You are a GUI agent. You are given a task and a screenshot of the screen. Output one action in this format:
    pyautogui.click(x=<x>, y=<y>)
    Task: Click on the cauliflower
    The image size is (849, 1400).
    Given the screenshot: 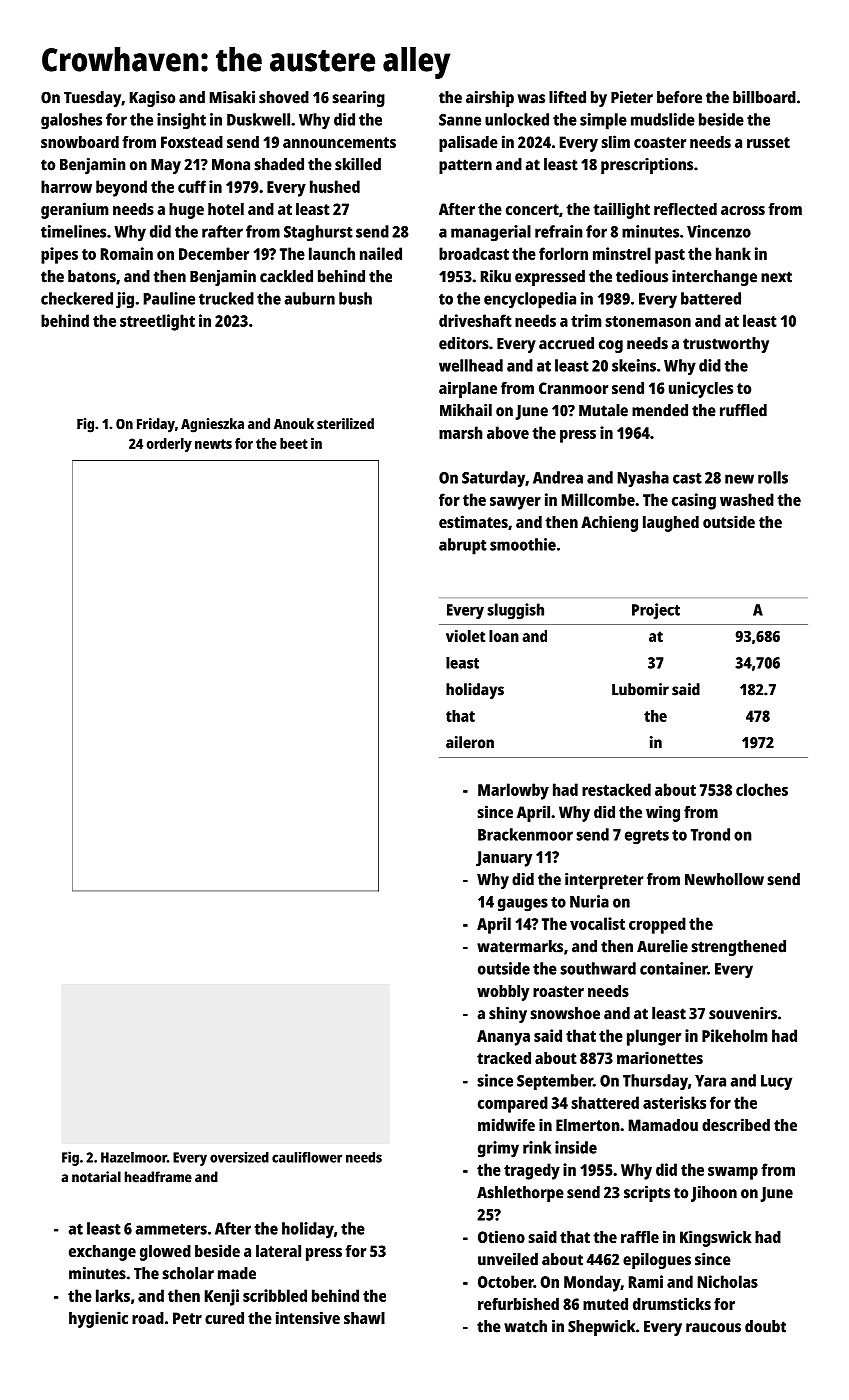 What is the action you would take?
    pyautogui.click(x=307, y=1157)
